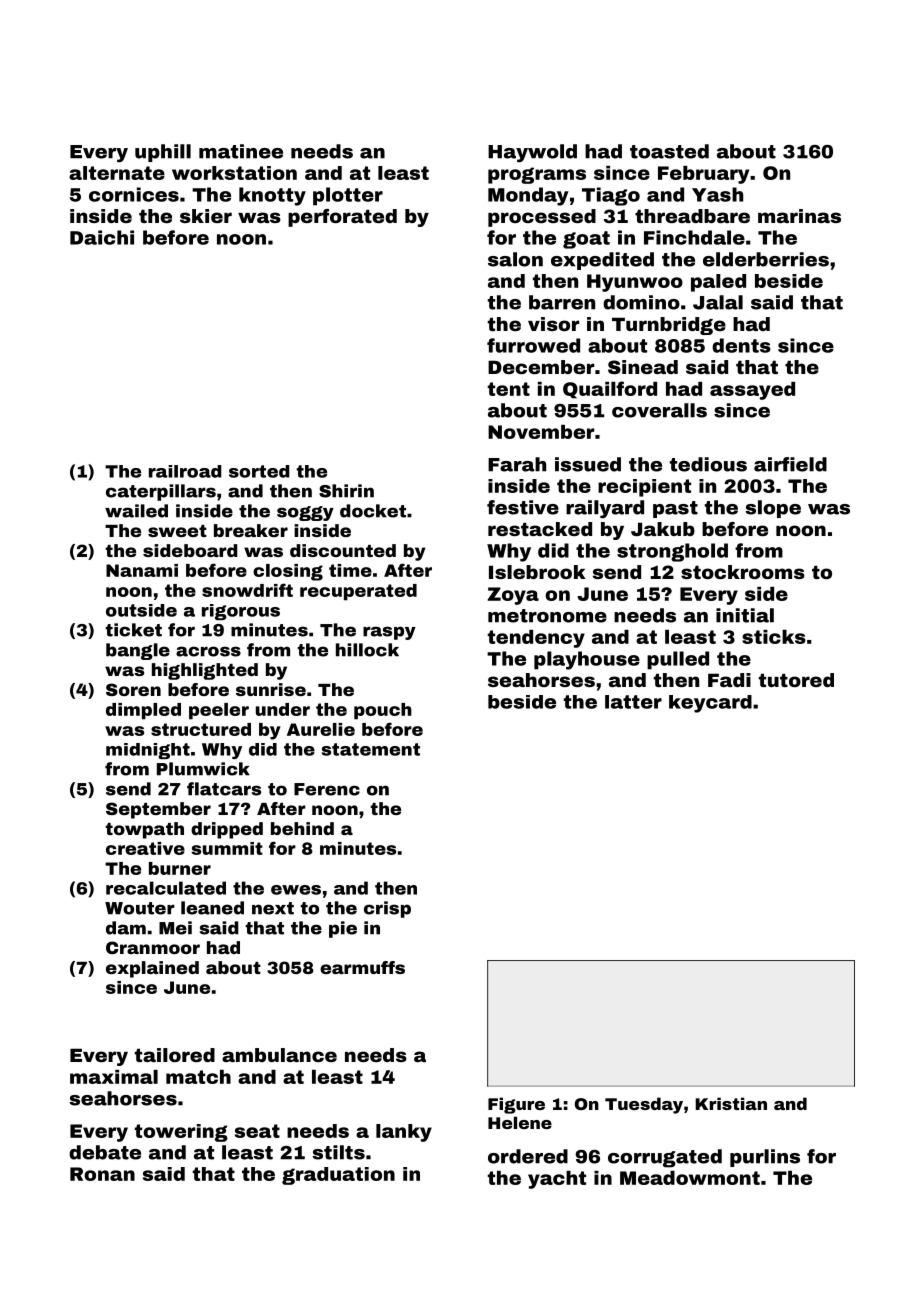 The width and height of the screenshot is (924, 1311). Describe the element at coordinates (532, 153) in the screenshot. I see `Haywold` at that location.
